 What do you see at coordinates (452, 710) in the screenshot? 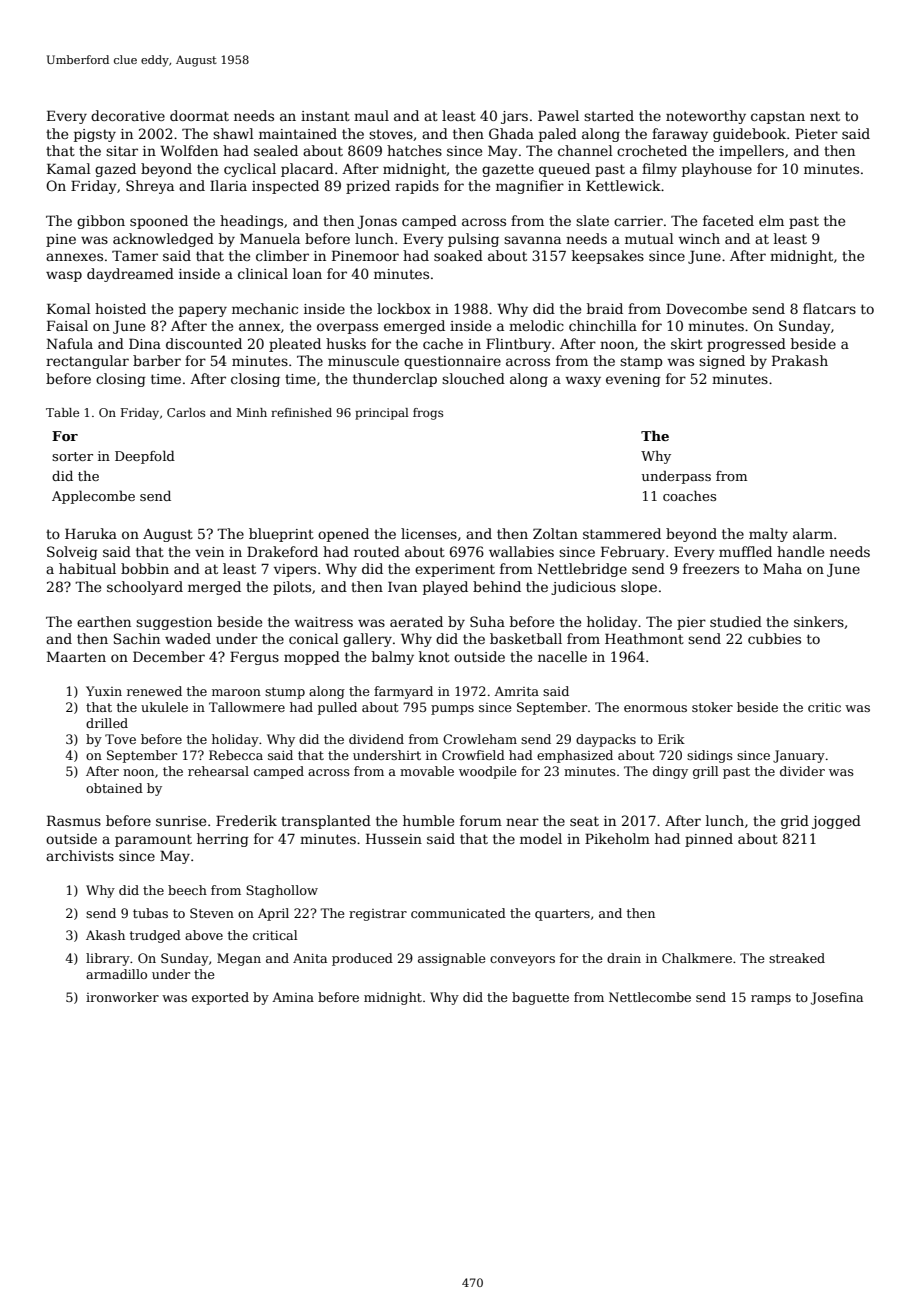
I see `pumps` at bounding box center [452, 710].
